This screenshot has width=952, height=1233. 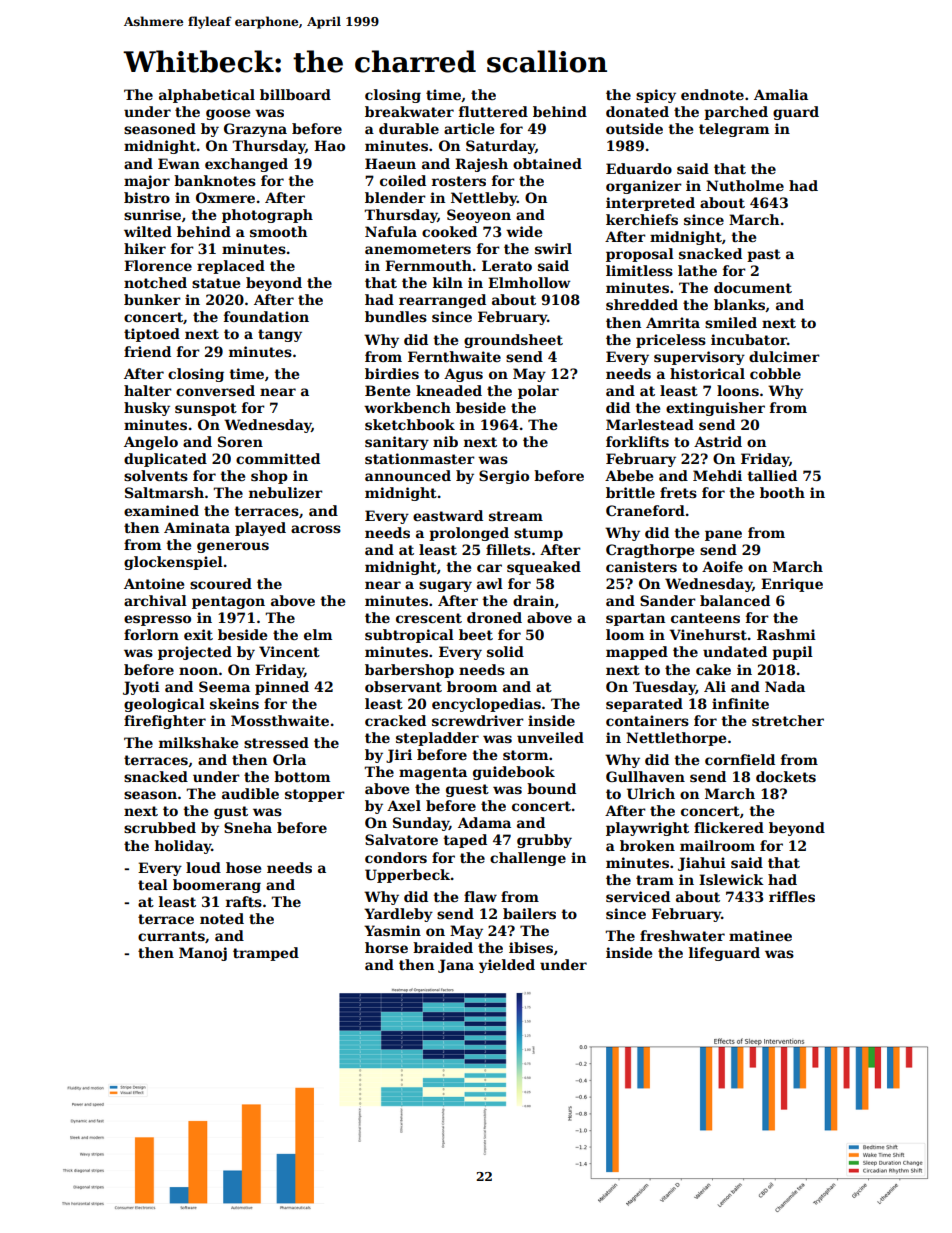 I want to click on scrubbed, so click(x=160, y=827).
